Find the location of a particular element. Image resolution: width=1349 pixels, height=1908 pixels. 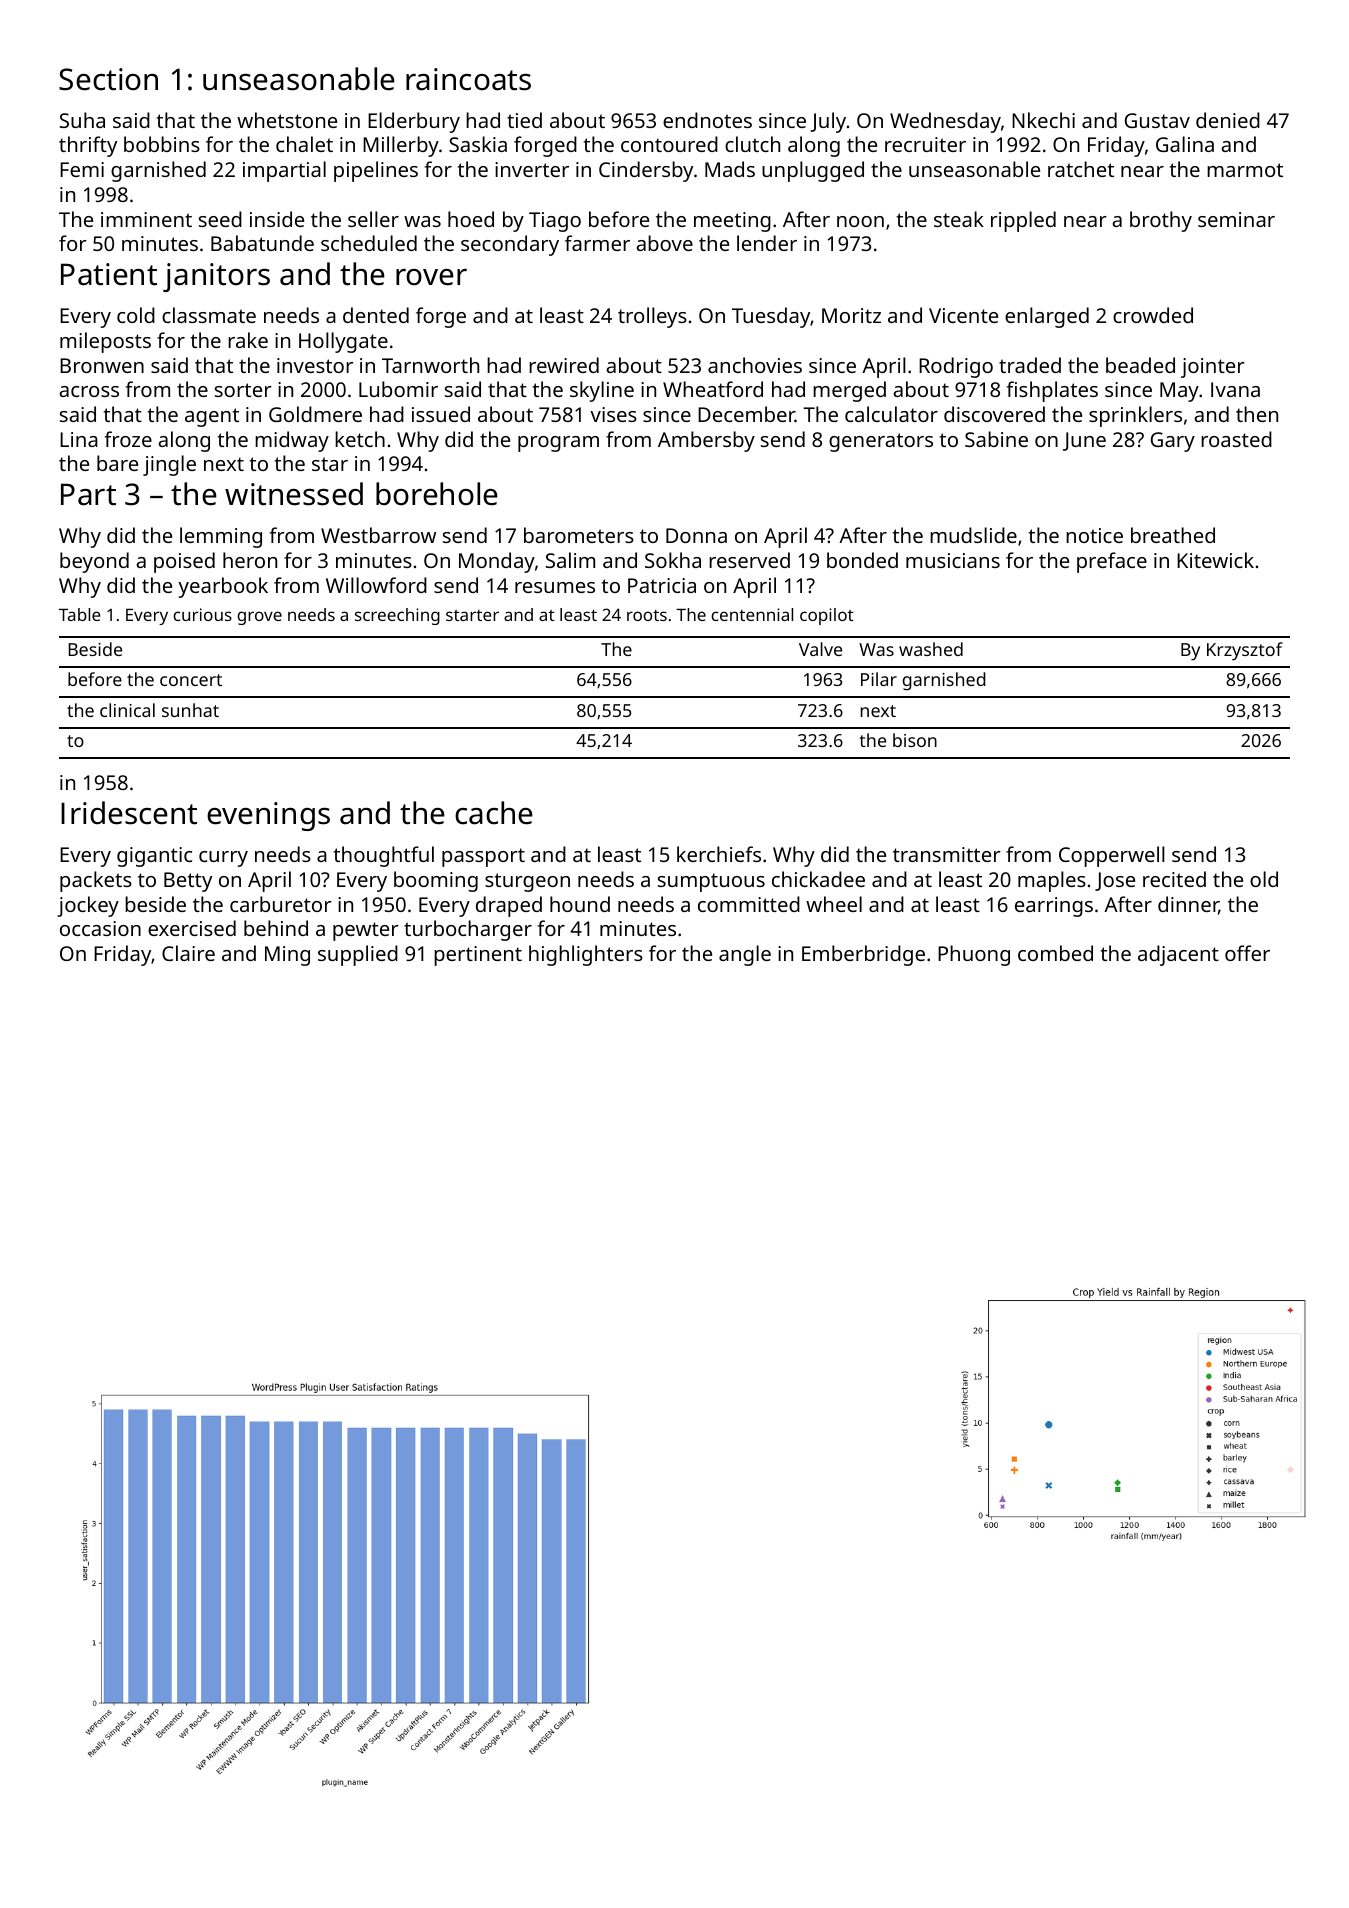

bison is located at coordinates (915, 740).
